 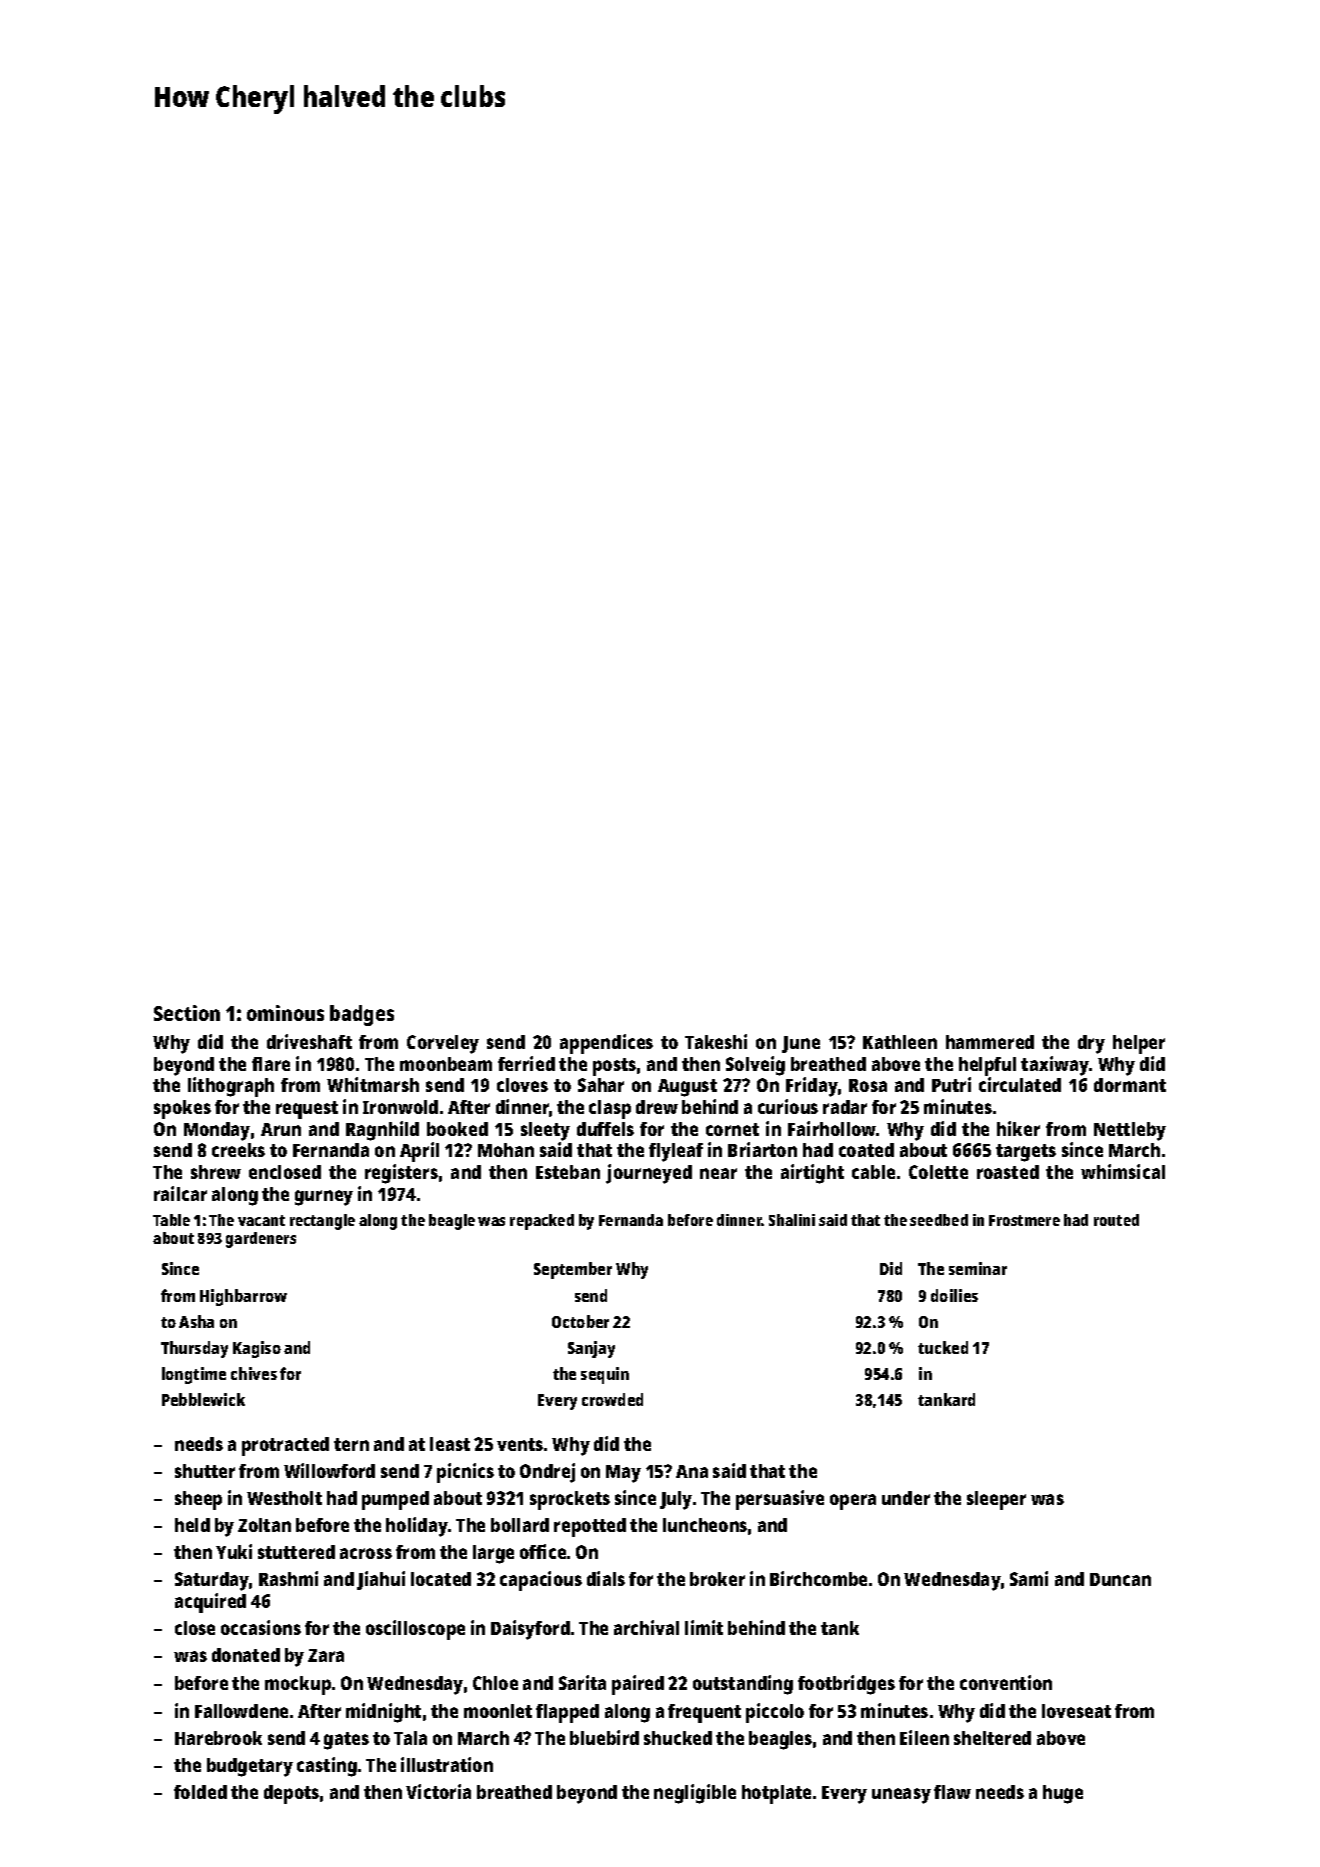 What do you see at coordinates (954, 1295) in the page?
I see `doilies` at bounding box center [954, 1295].
